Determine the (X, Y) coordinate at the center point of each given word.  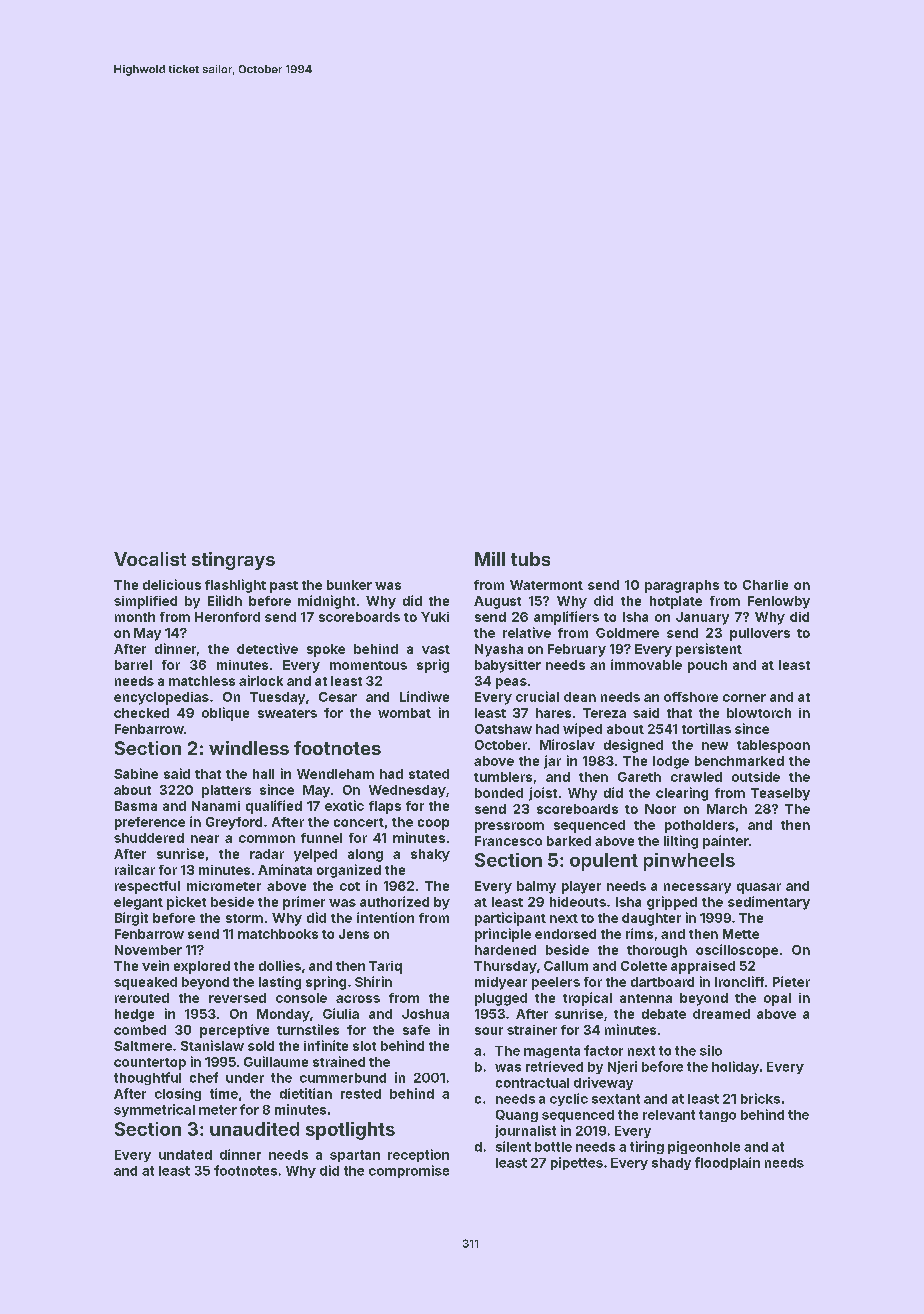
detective (267, 648)
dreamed (721, 1014)
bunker (349, 585)
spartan (355, 1156)
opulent (604, 862)
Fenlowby (779, 602)
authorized (394, 901)
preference (150, 823)
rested (361, 1094)
